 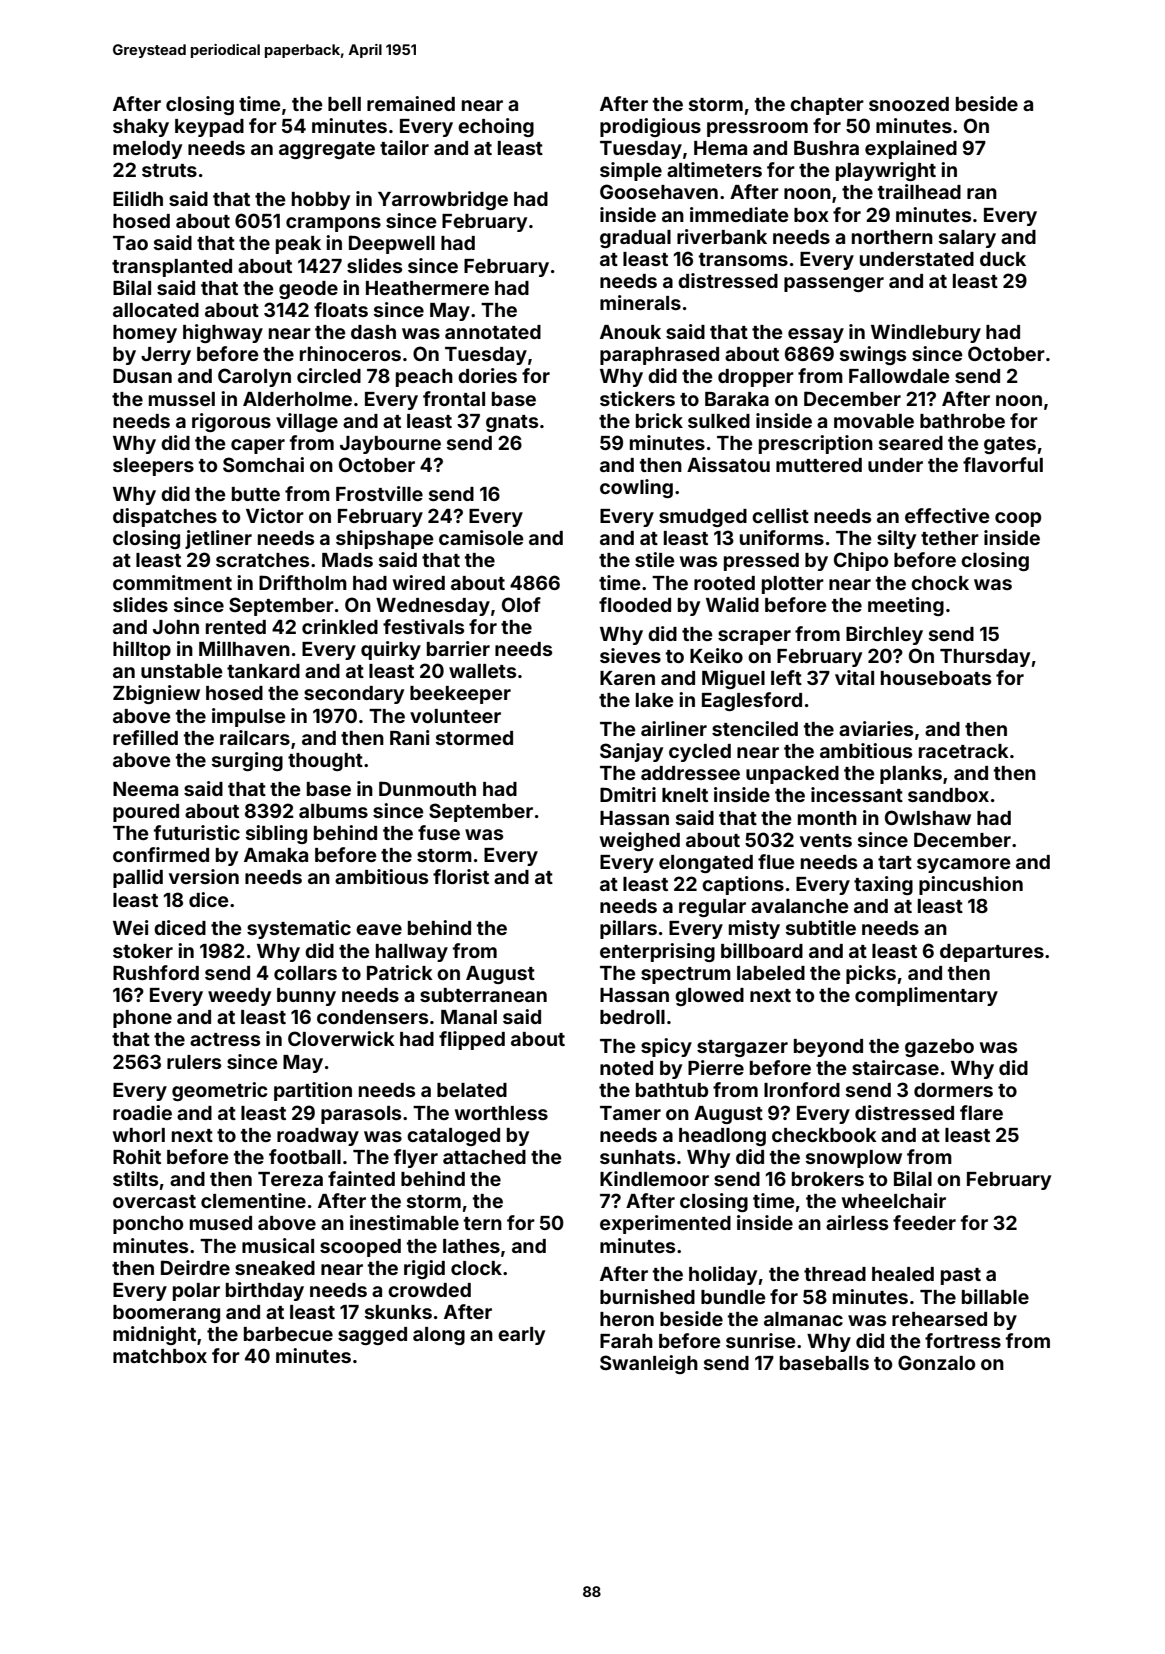 I want to click on vital, so click(x=854, y=677).
